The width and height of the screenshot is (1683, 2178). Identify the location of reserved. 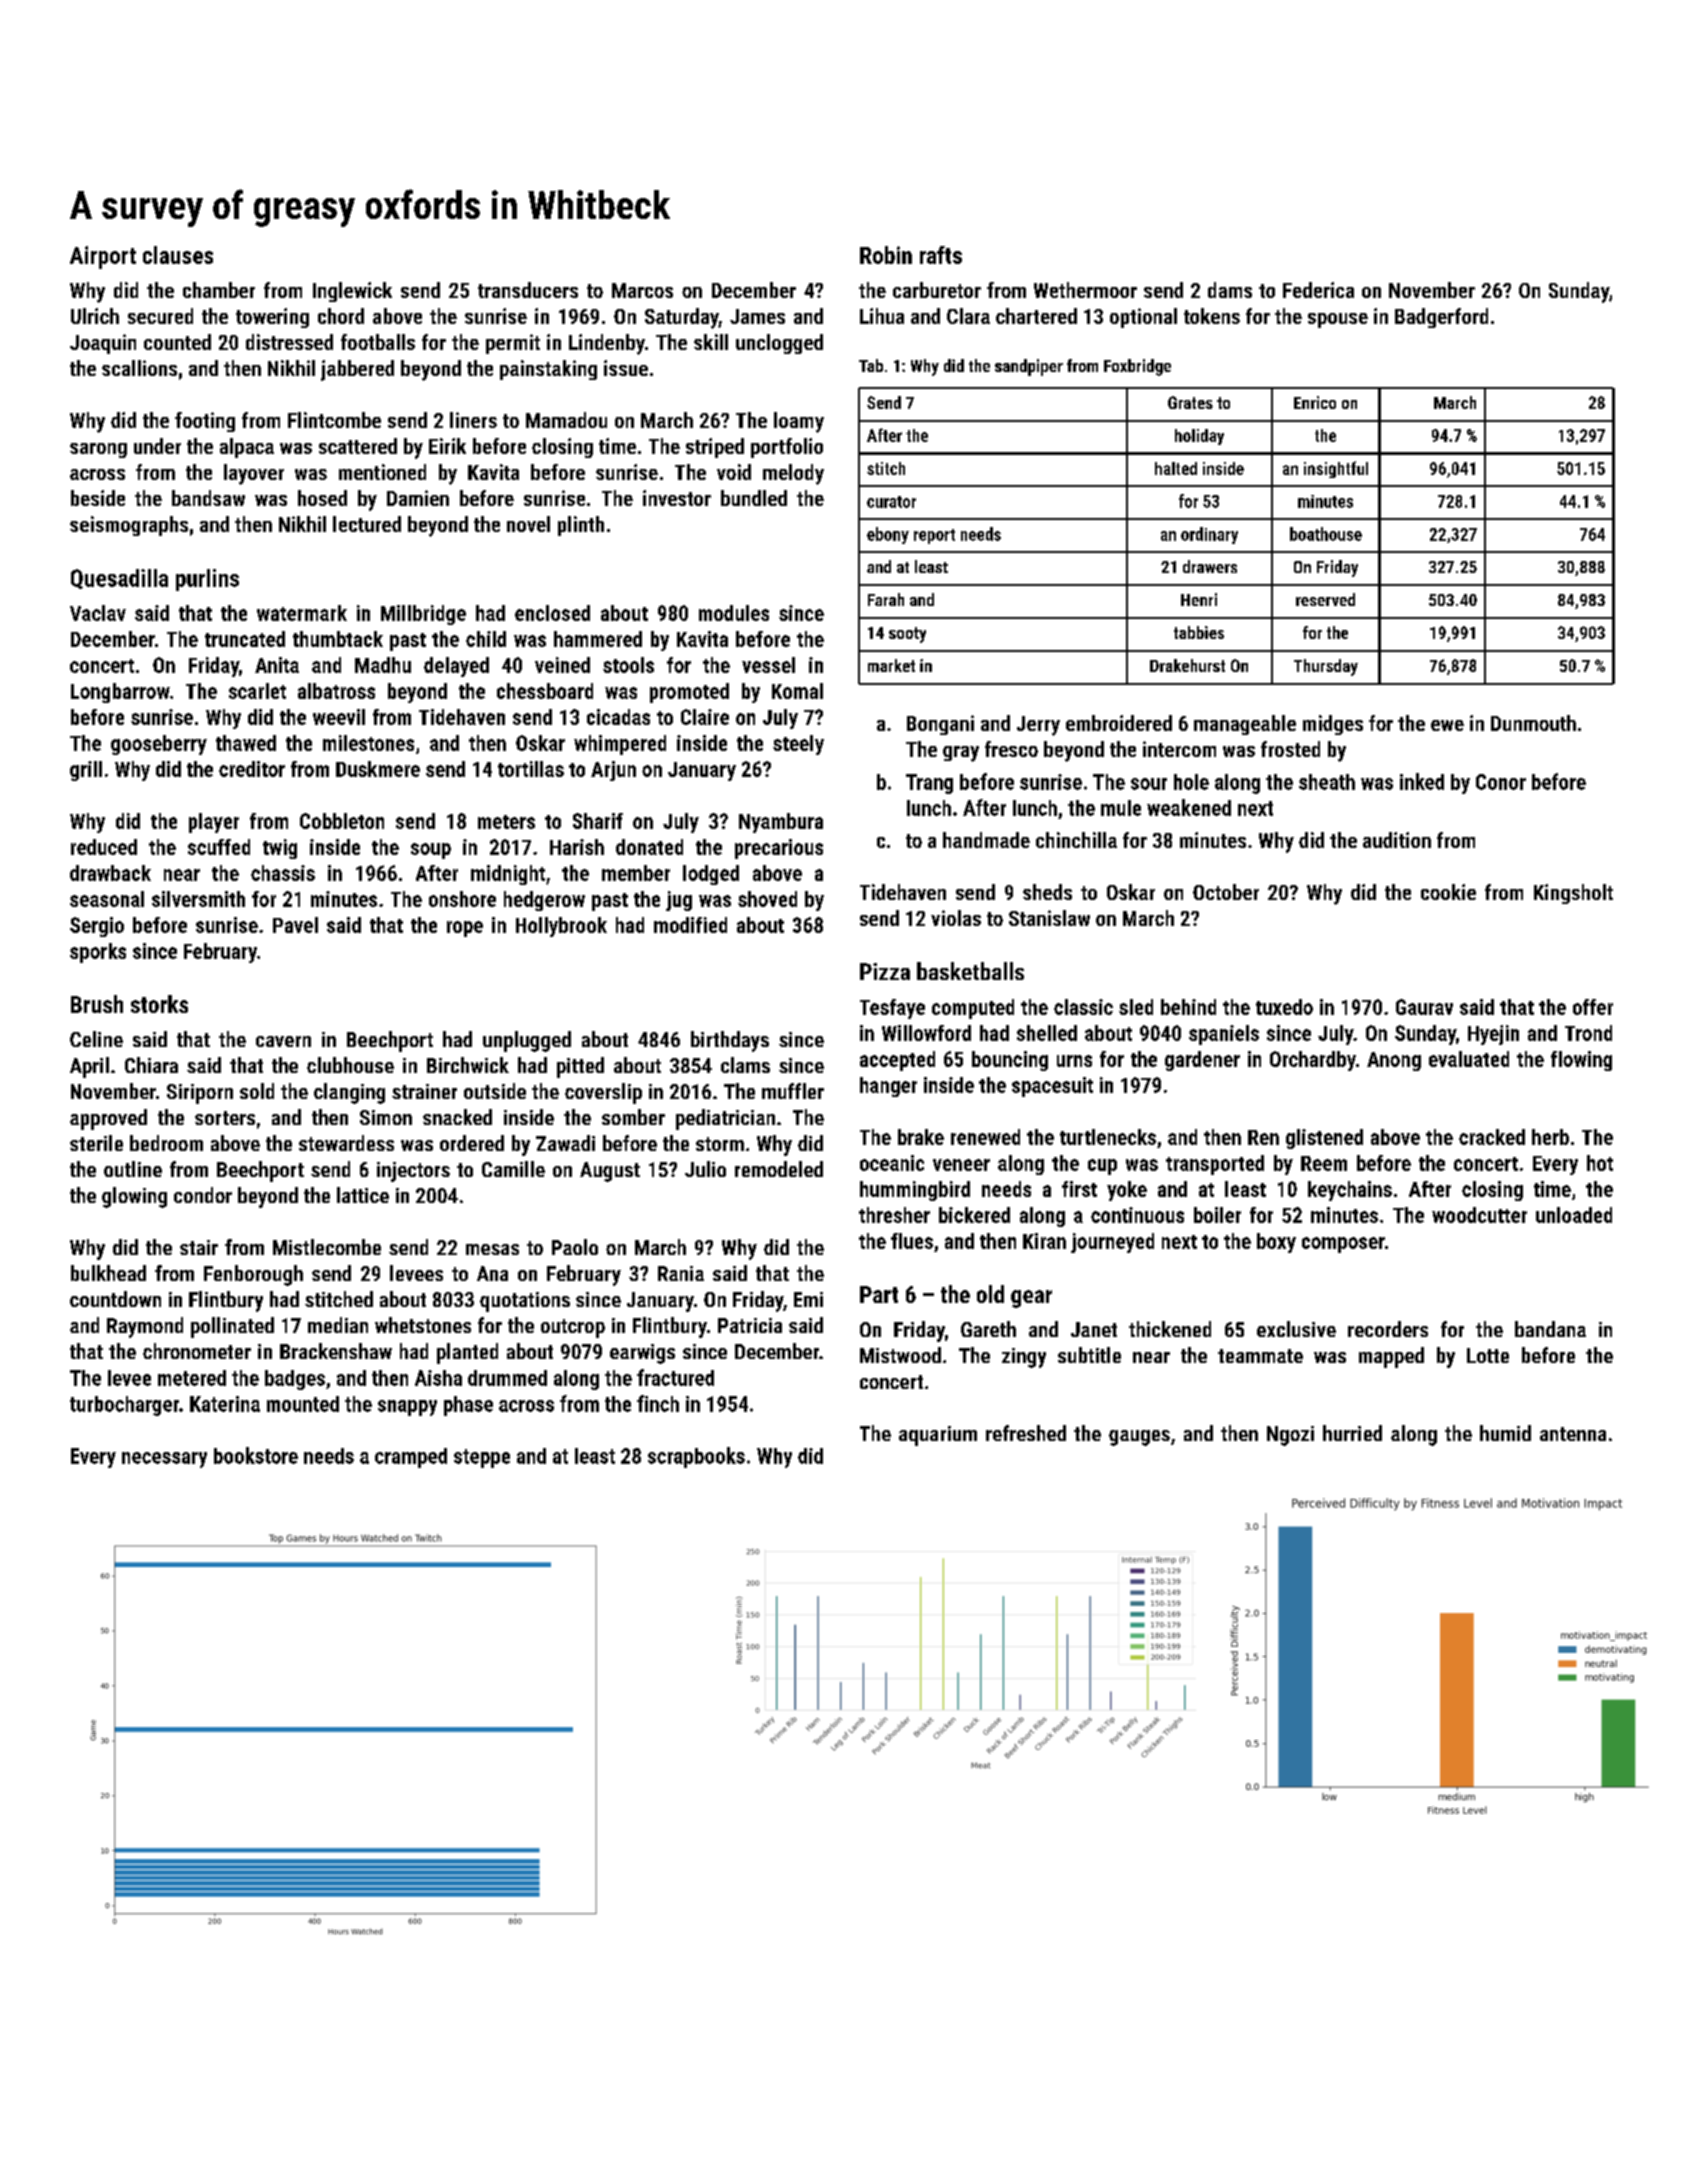
(1325, 599).
